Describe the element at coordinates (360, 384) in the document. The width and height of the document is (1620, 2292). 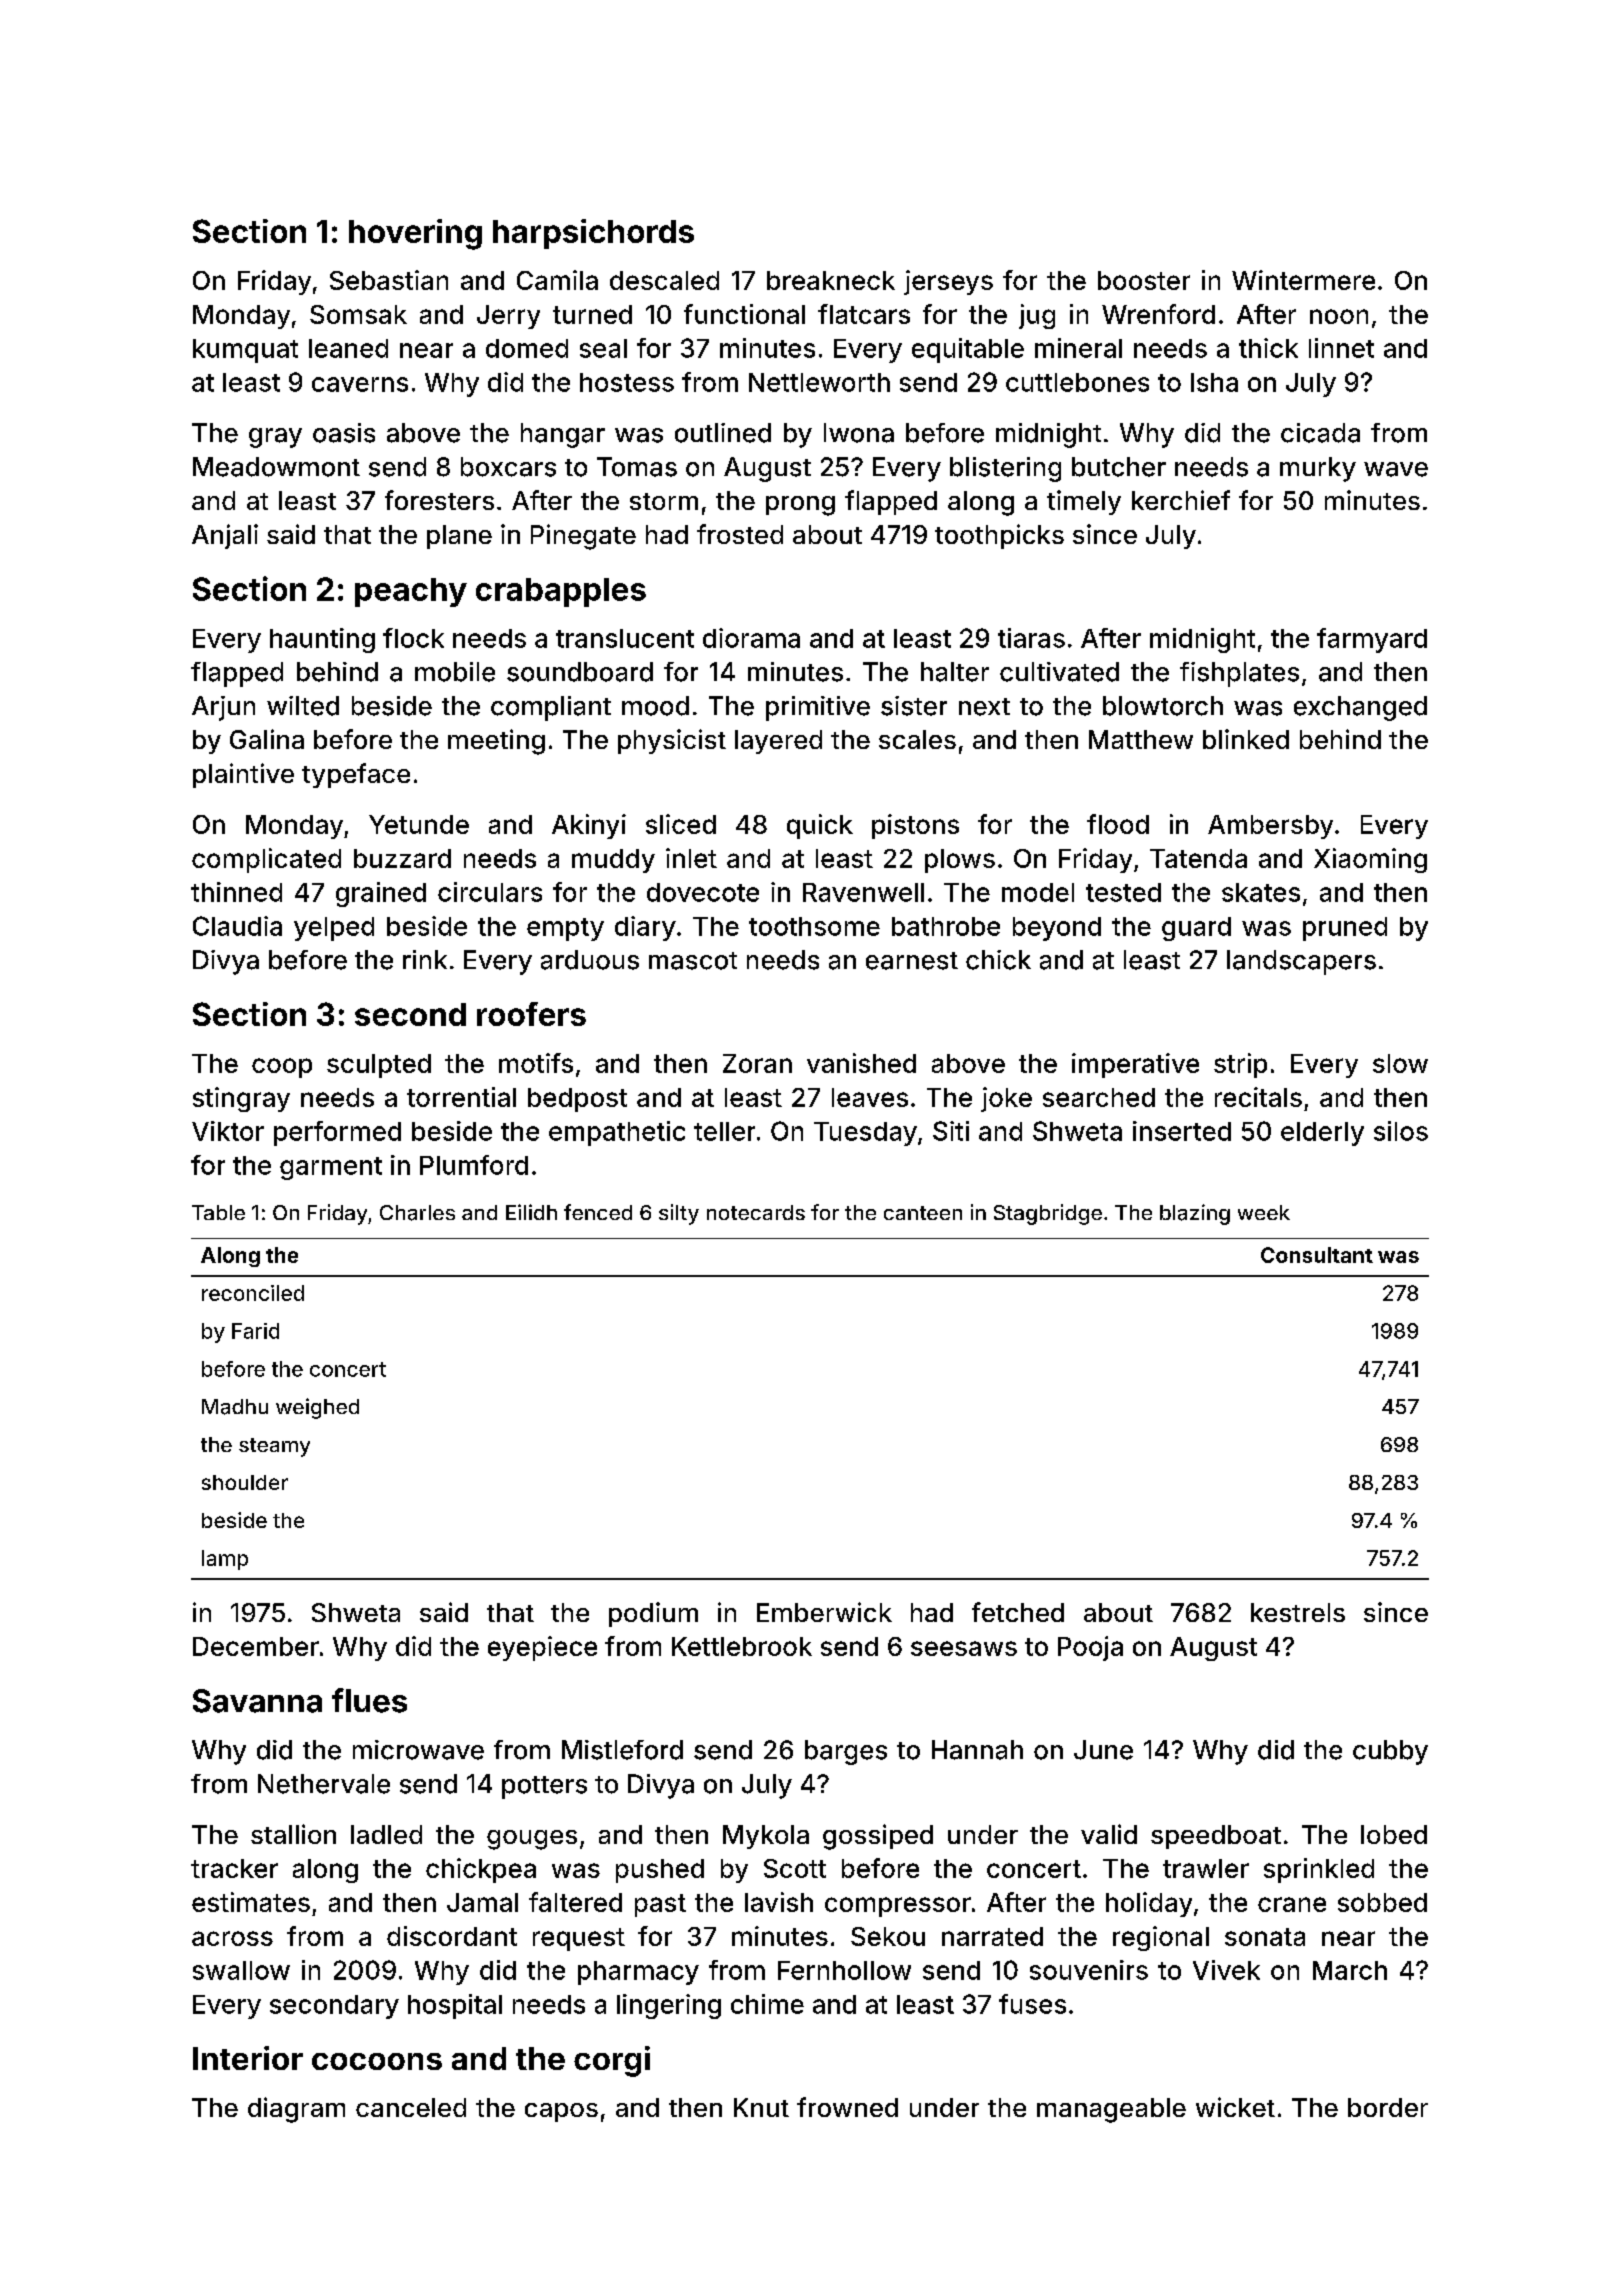
I see `caverns` at that location.
